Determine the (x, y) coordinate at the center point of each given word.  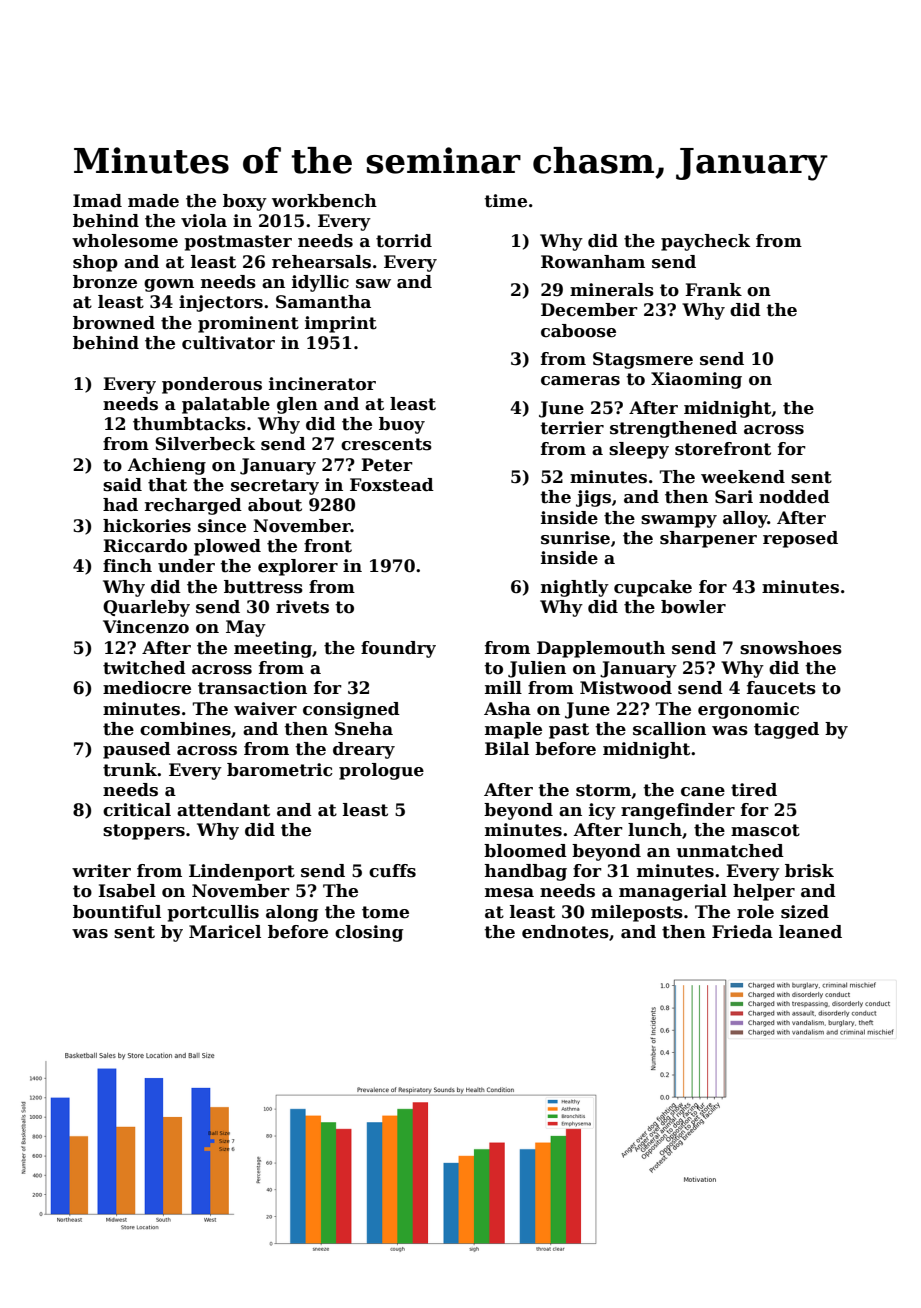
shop (95, 263)
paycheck (705, 242)
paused (137, 750)
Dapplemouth (601, 649)
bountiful (117, 912)
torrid (404, 241)
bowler (693, 607)
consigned (351, 710)
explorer (298, 567)
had (120, 505)
